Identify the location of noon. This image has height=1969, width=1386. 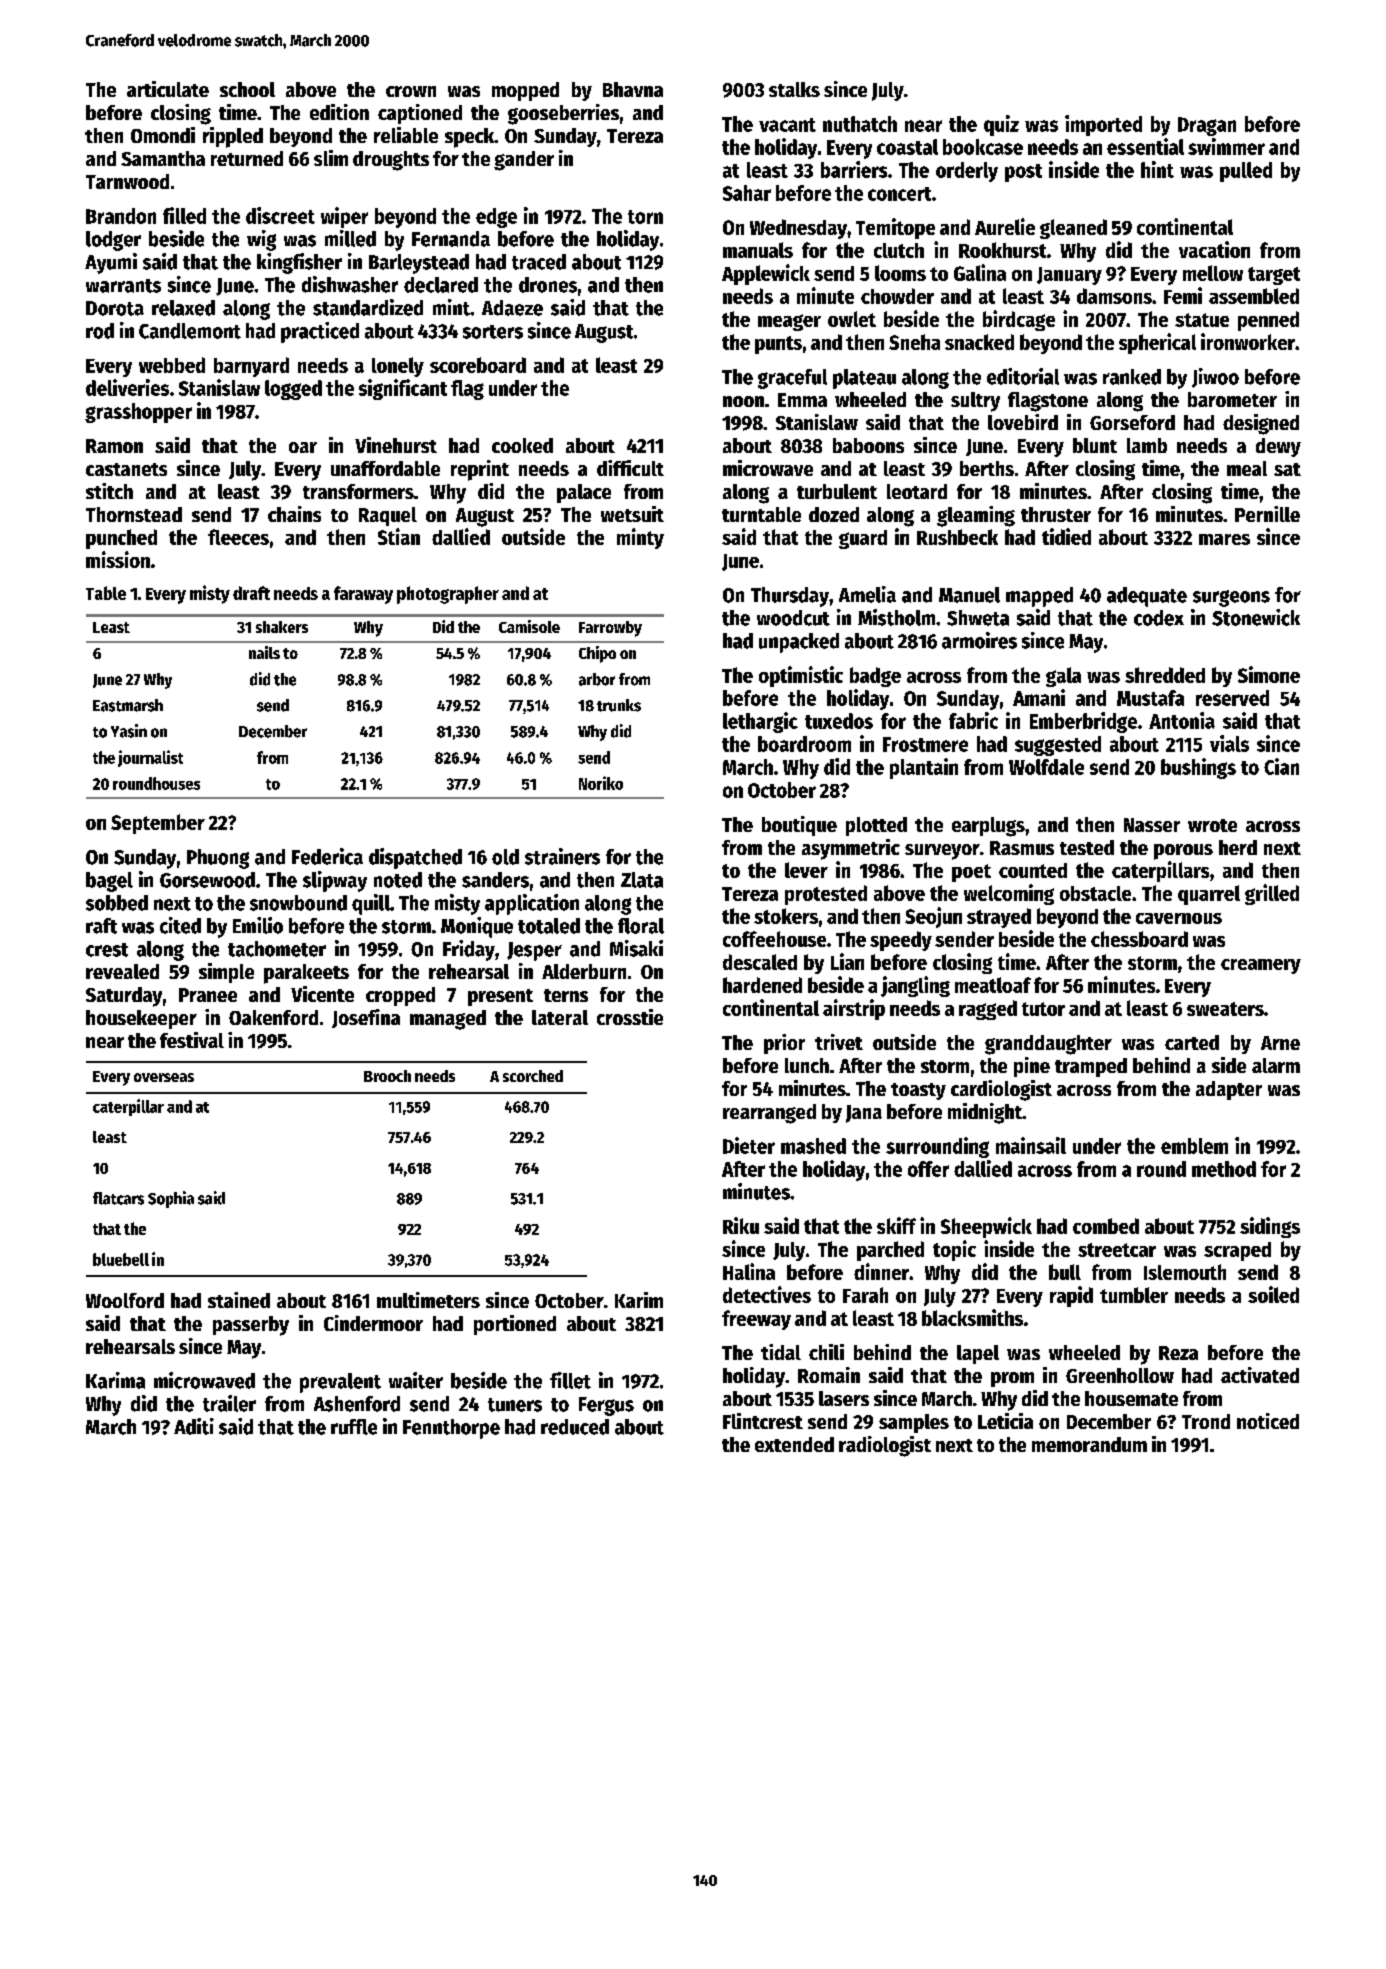
(743, 401).
